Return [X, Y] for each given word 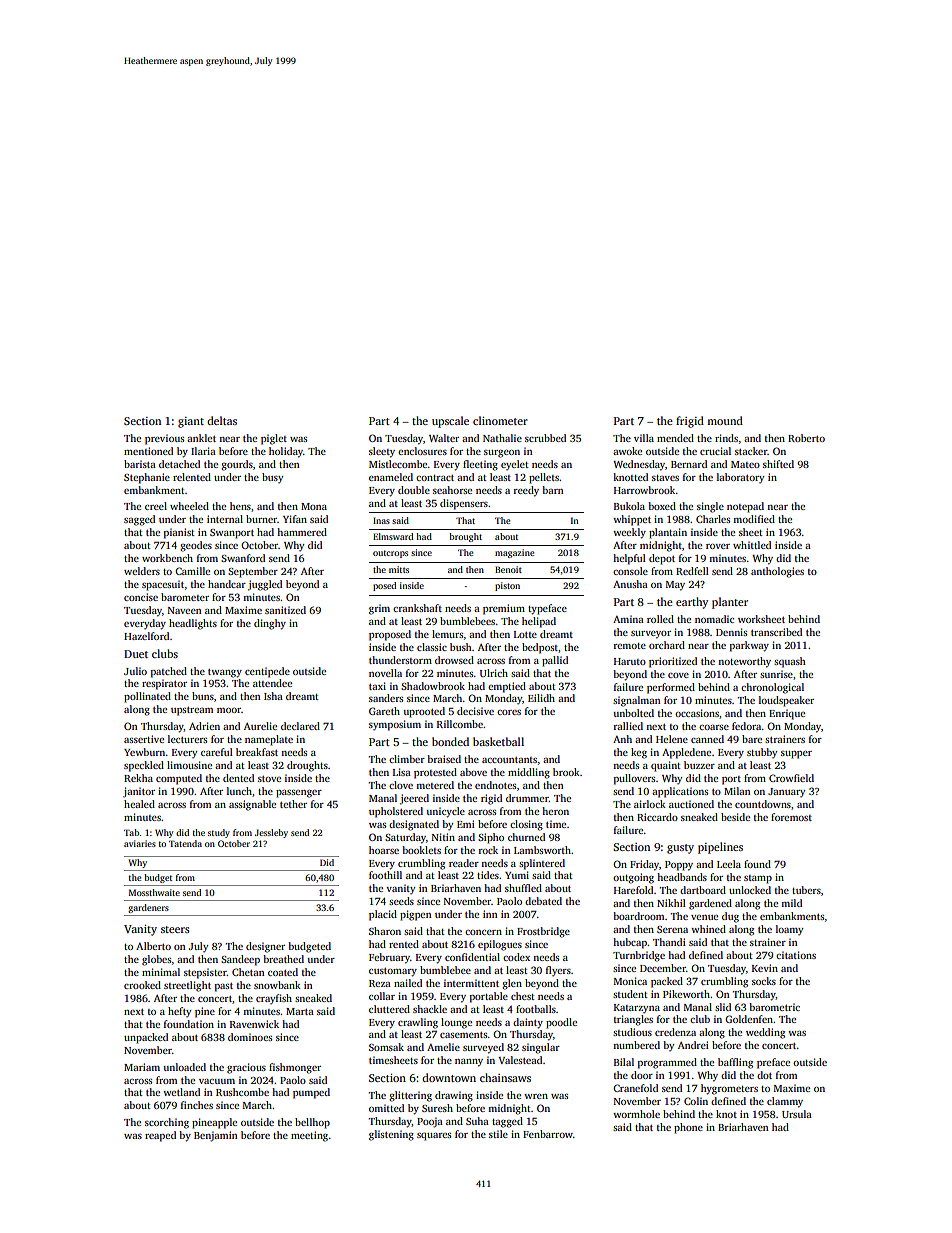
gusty [680, 849]
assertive [144, 739]
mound [725, 420]
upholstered [396, 812]
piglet [274, 439]
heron [555, 811]
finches [197, 1105]
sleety [382, 452]
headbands [682, 877]
